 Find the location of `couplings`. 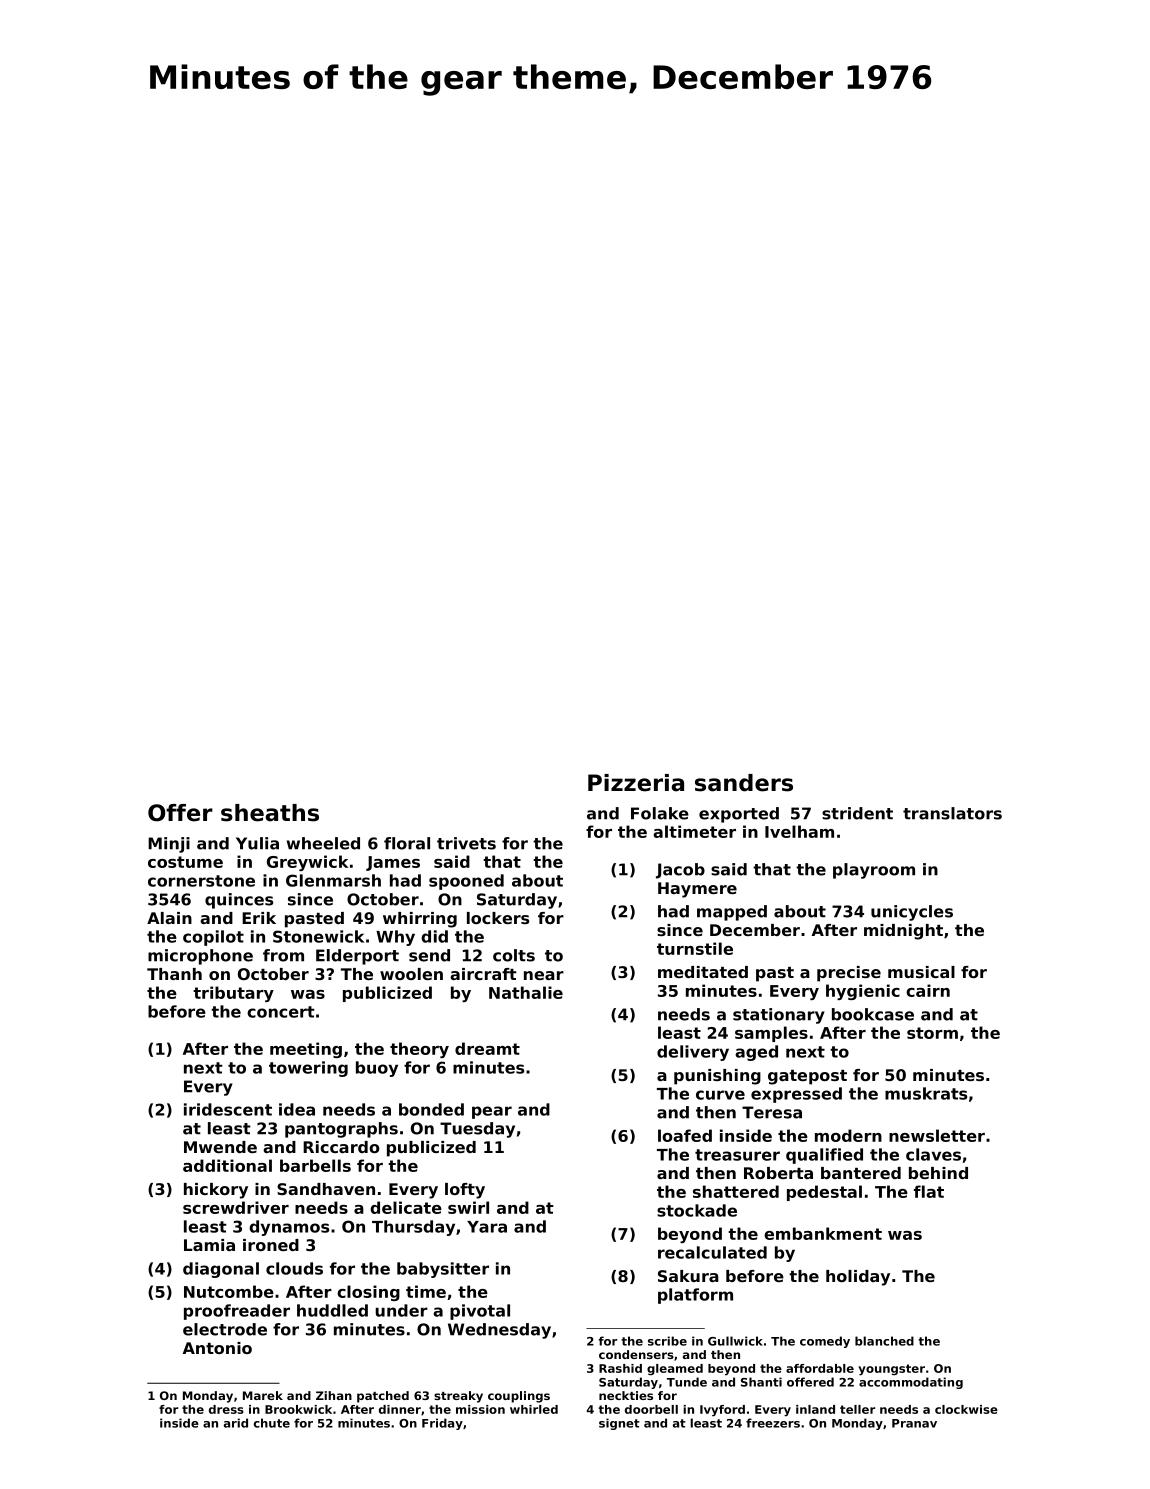

couplings is located at coordinates (519, 1397).
